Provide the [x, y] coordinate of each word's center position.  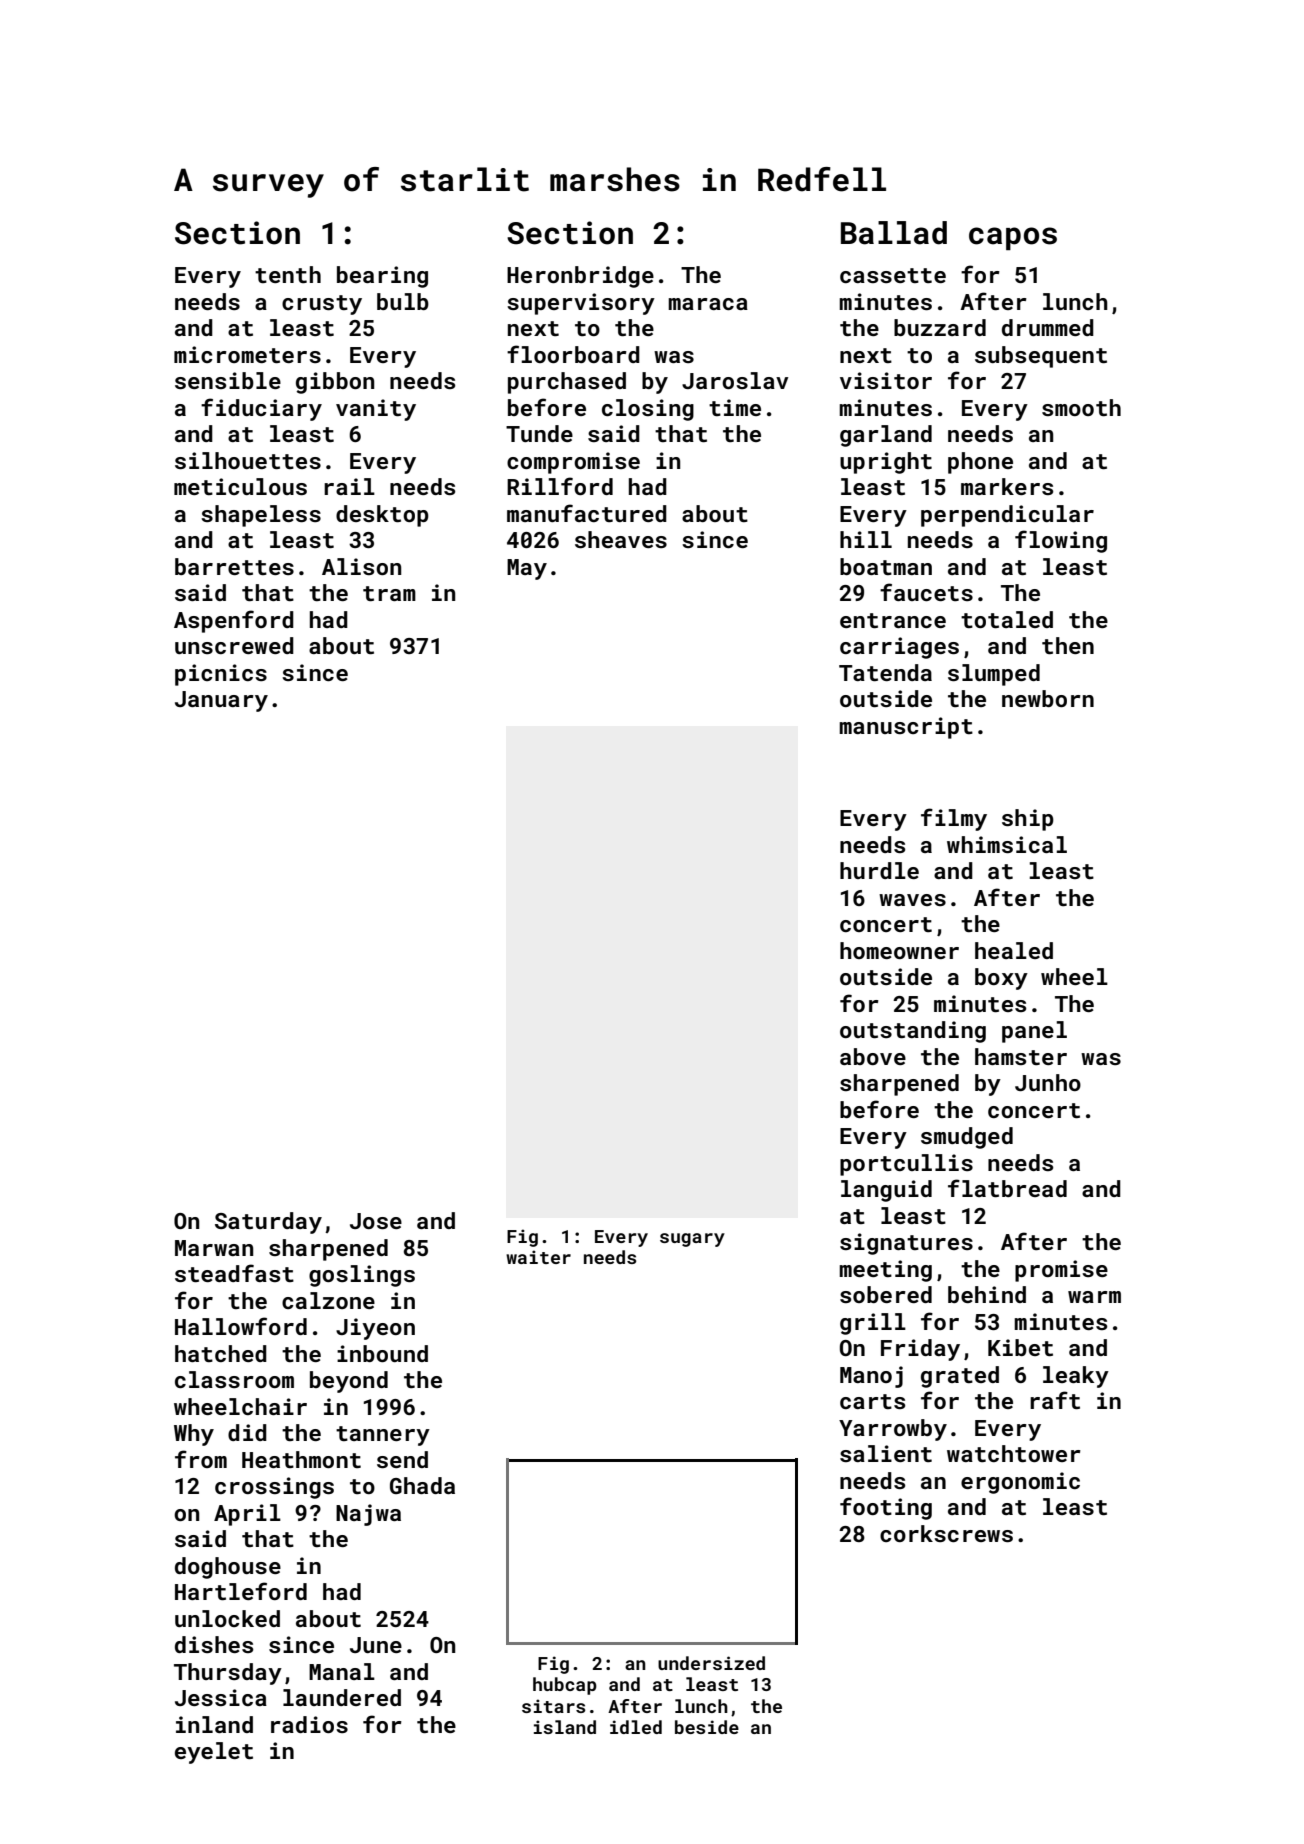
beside [707, 1727]
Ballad [894, 233]
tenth [288, 274]
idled [636, 1727]
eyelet [214, 1753]
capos [1013, 238]
